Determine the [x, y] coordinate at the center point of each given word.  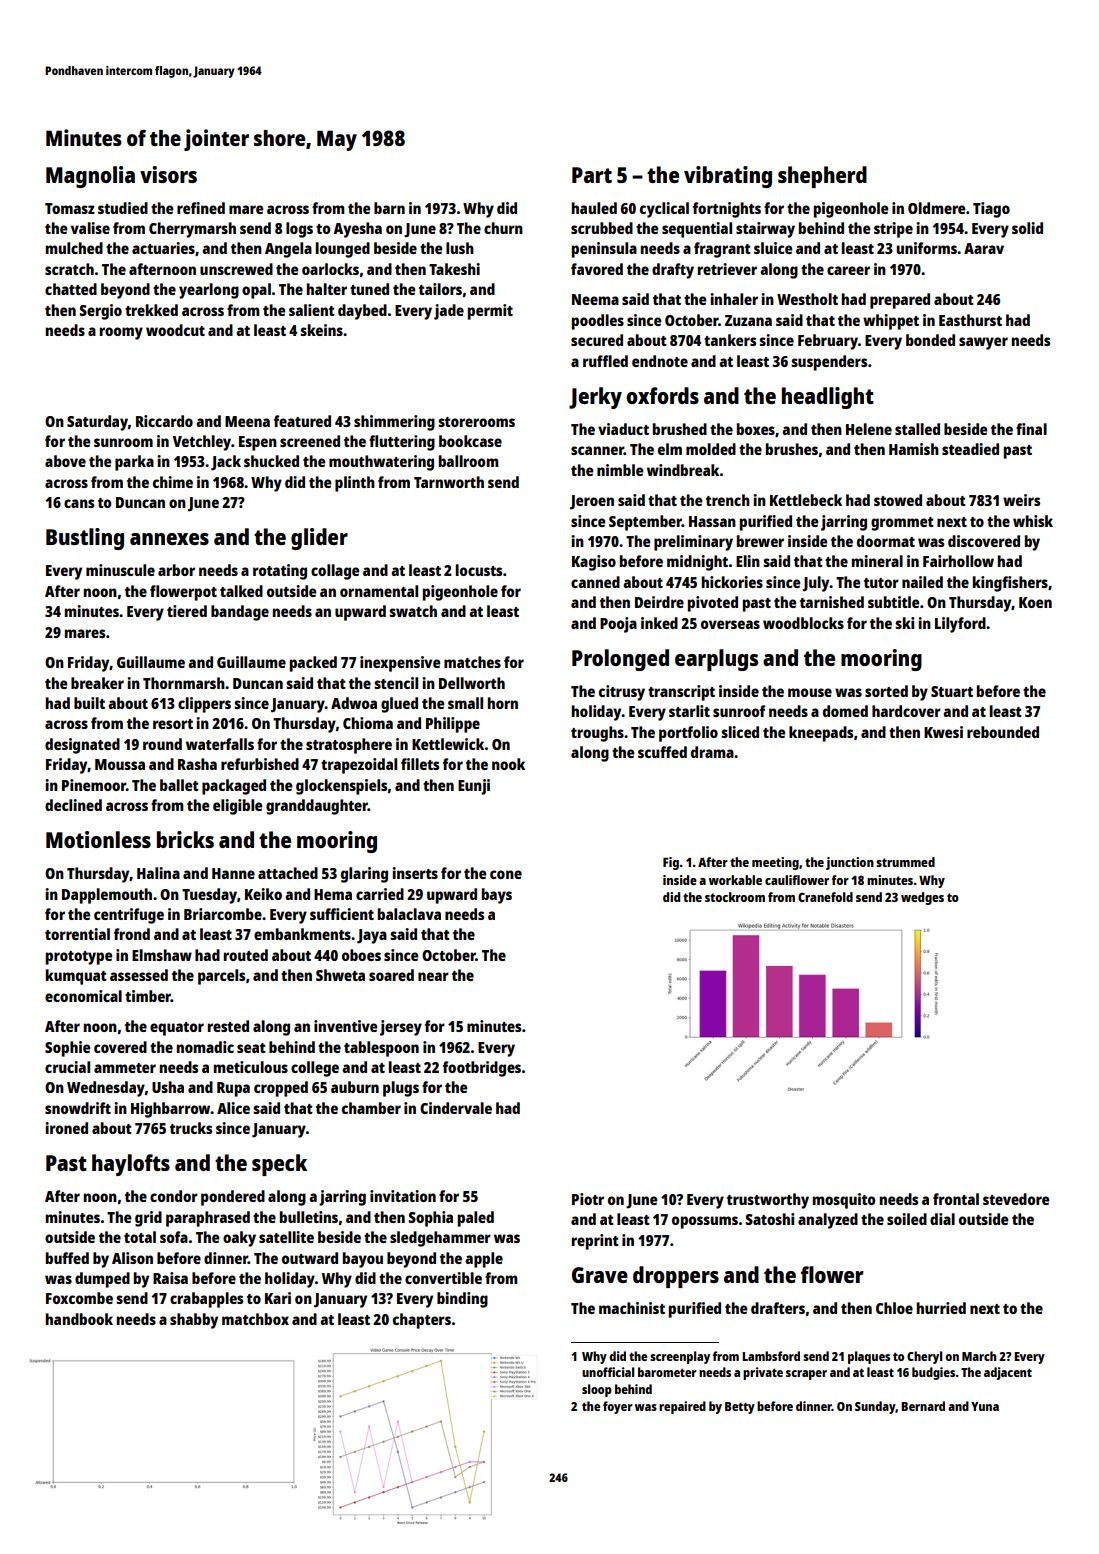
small [465, 703]
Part [592, 175]
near [433, 976]
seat [251, 1048]
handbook [79, 1319]
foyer [618, 1407]
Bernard [923, 1406]
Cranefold [825, 897]
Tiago [991, 210]
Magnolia [90, 177]
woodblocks [803, 623]
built [89, 703]
